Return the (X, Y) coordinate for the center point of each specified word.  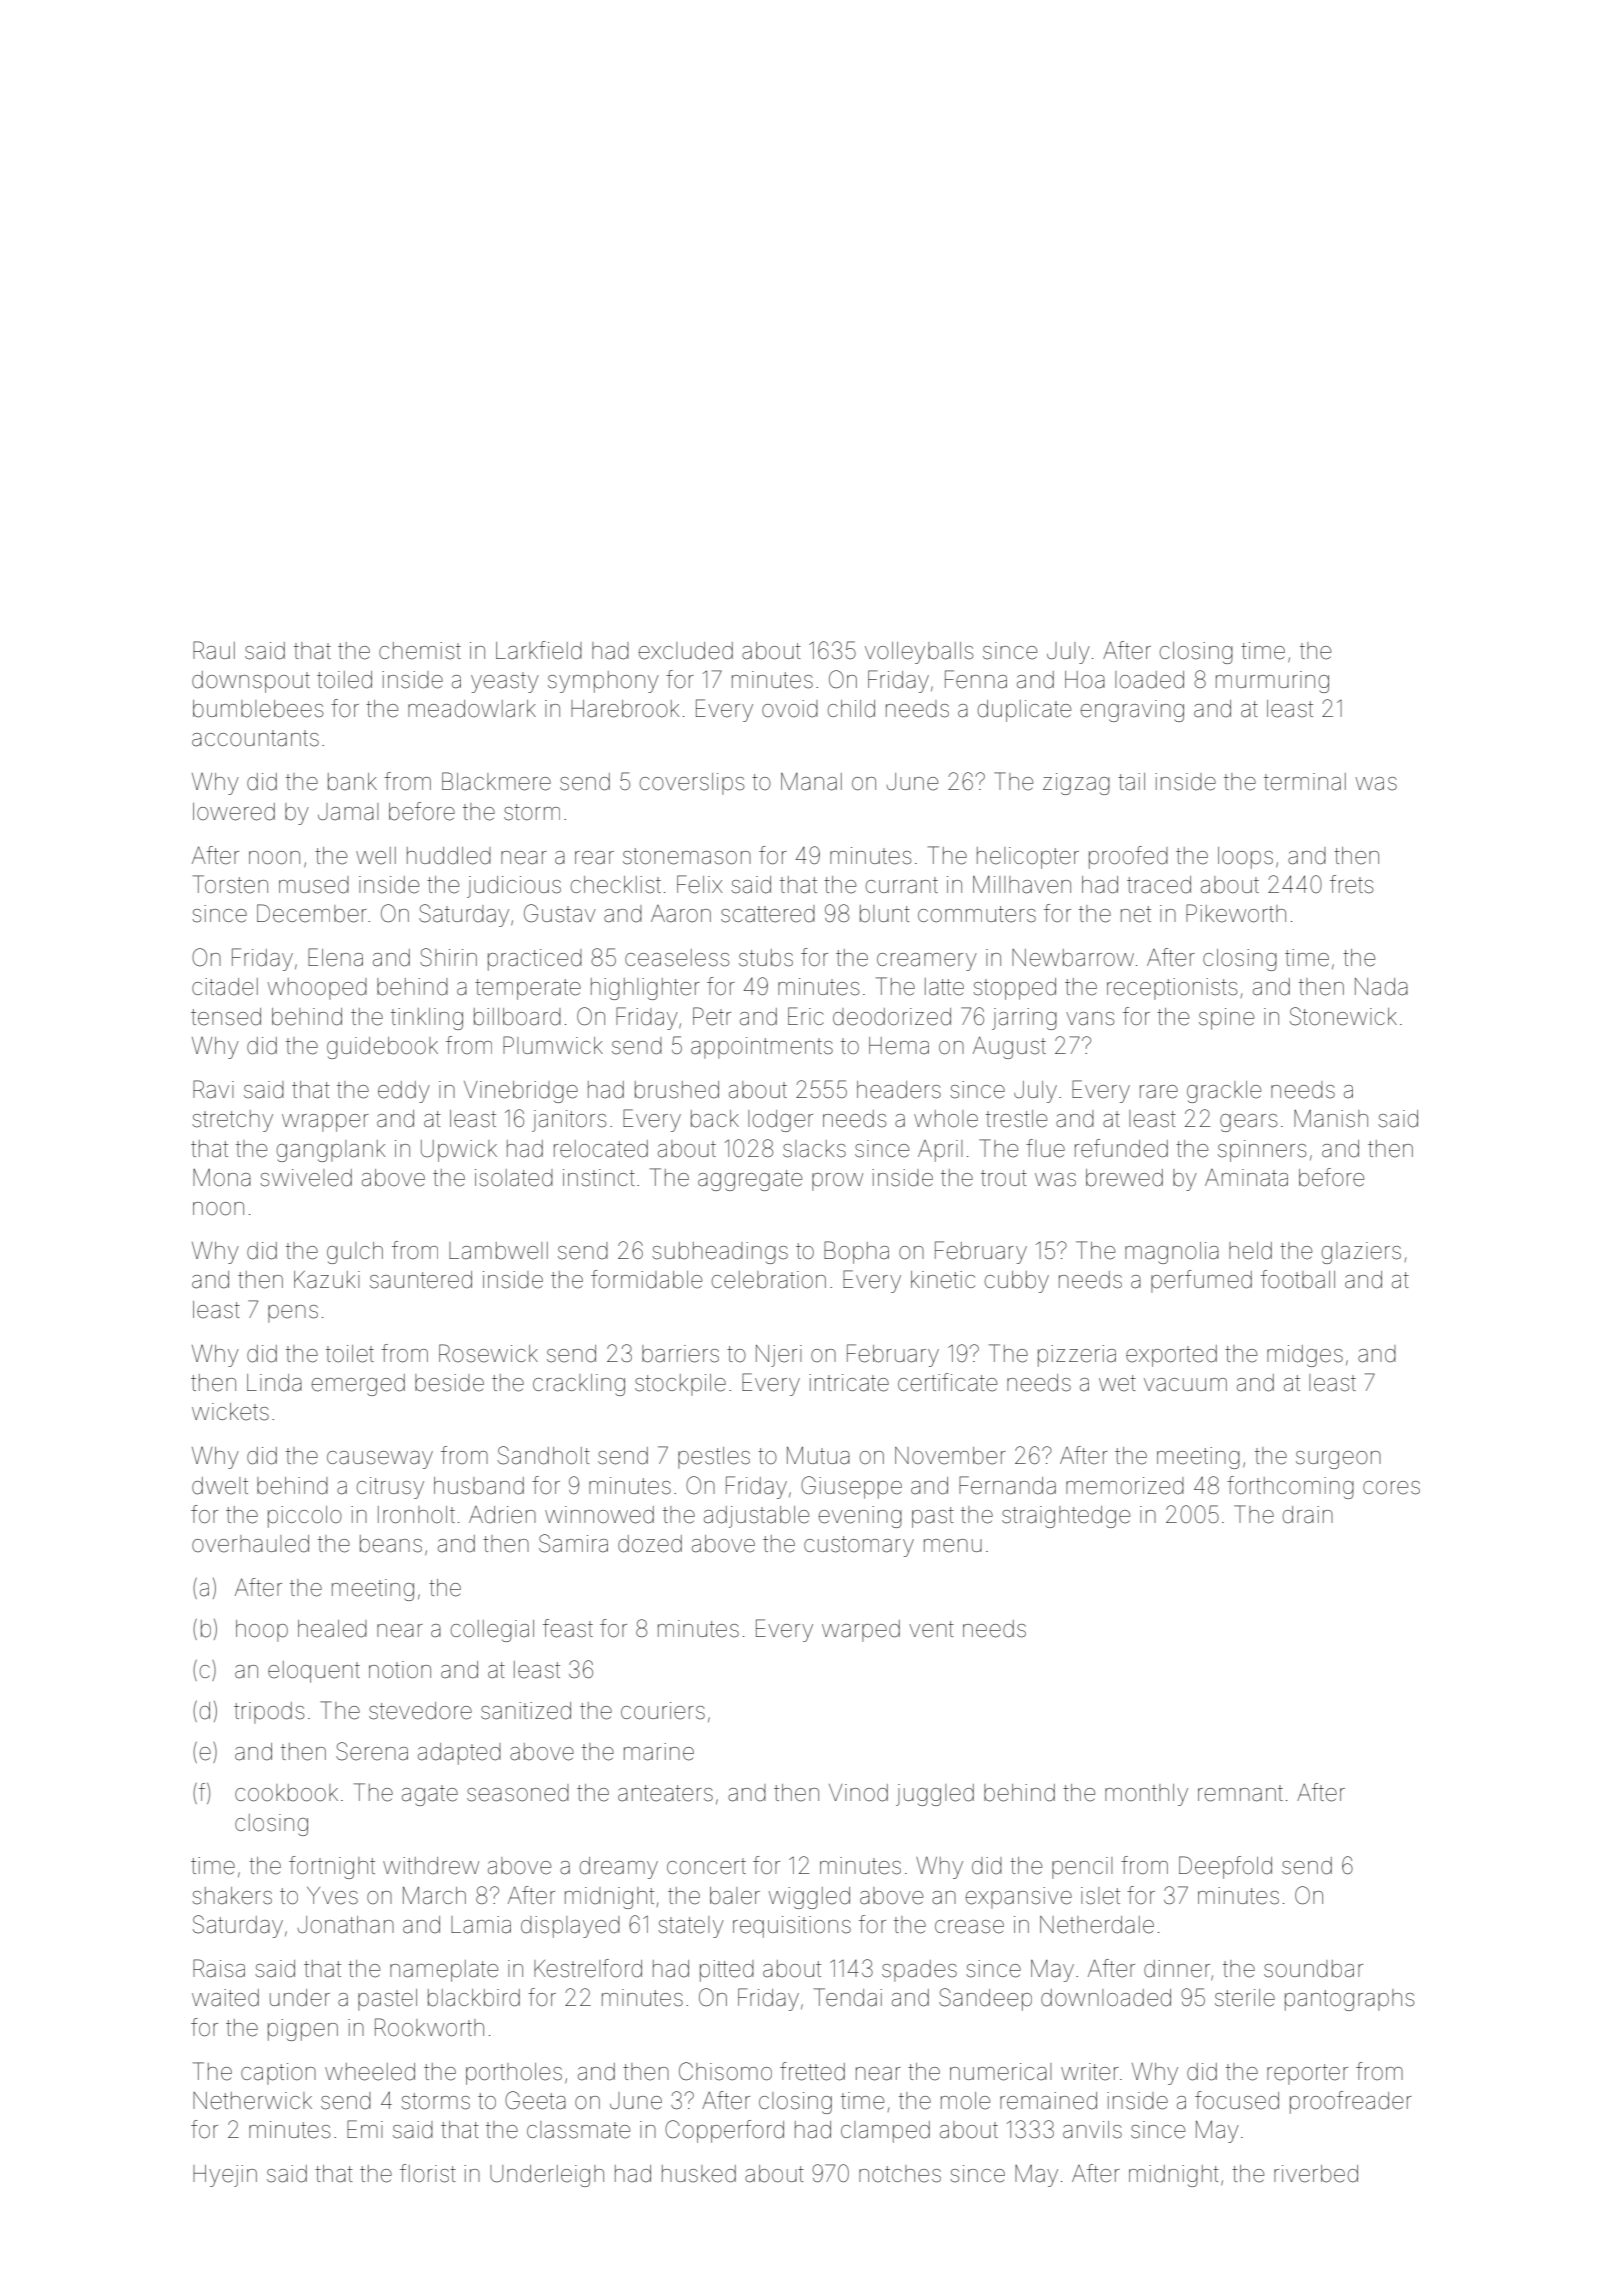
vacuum (1185, 1385)
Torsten (230, 884)
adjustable (757, 1517)
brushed (677, 1090)
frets (1351, 884)
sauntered (421, 1280)
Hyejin (225, 2176)
